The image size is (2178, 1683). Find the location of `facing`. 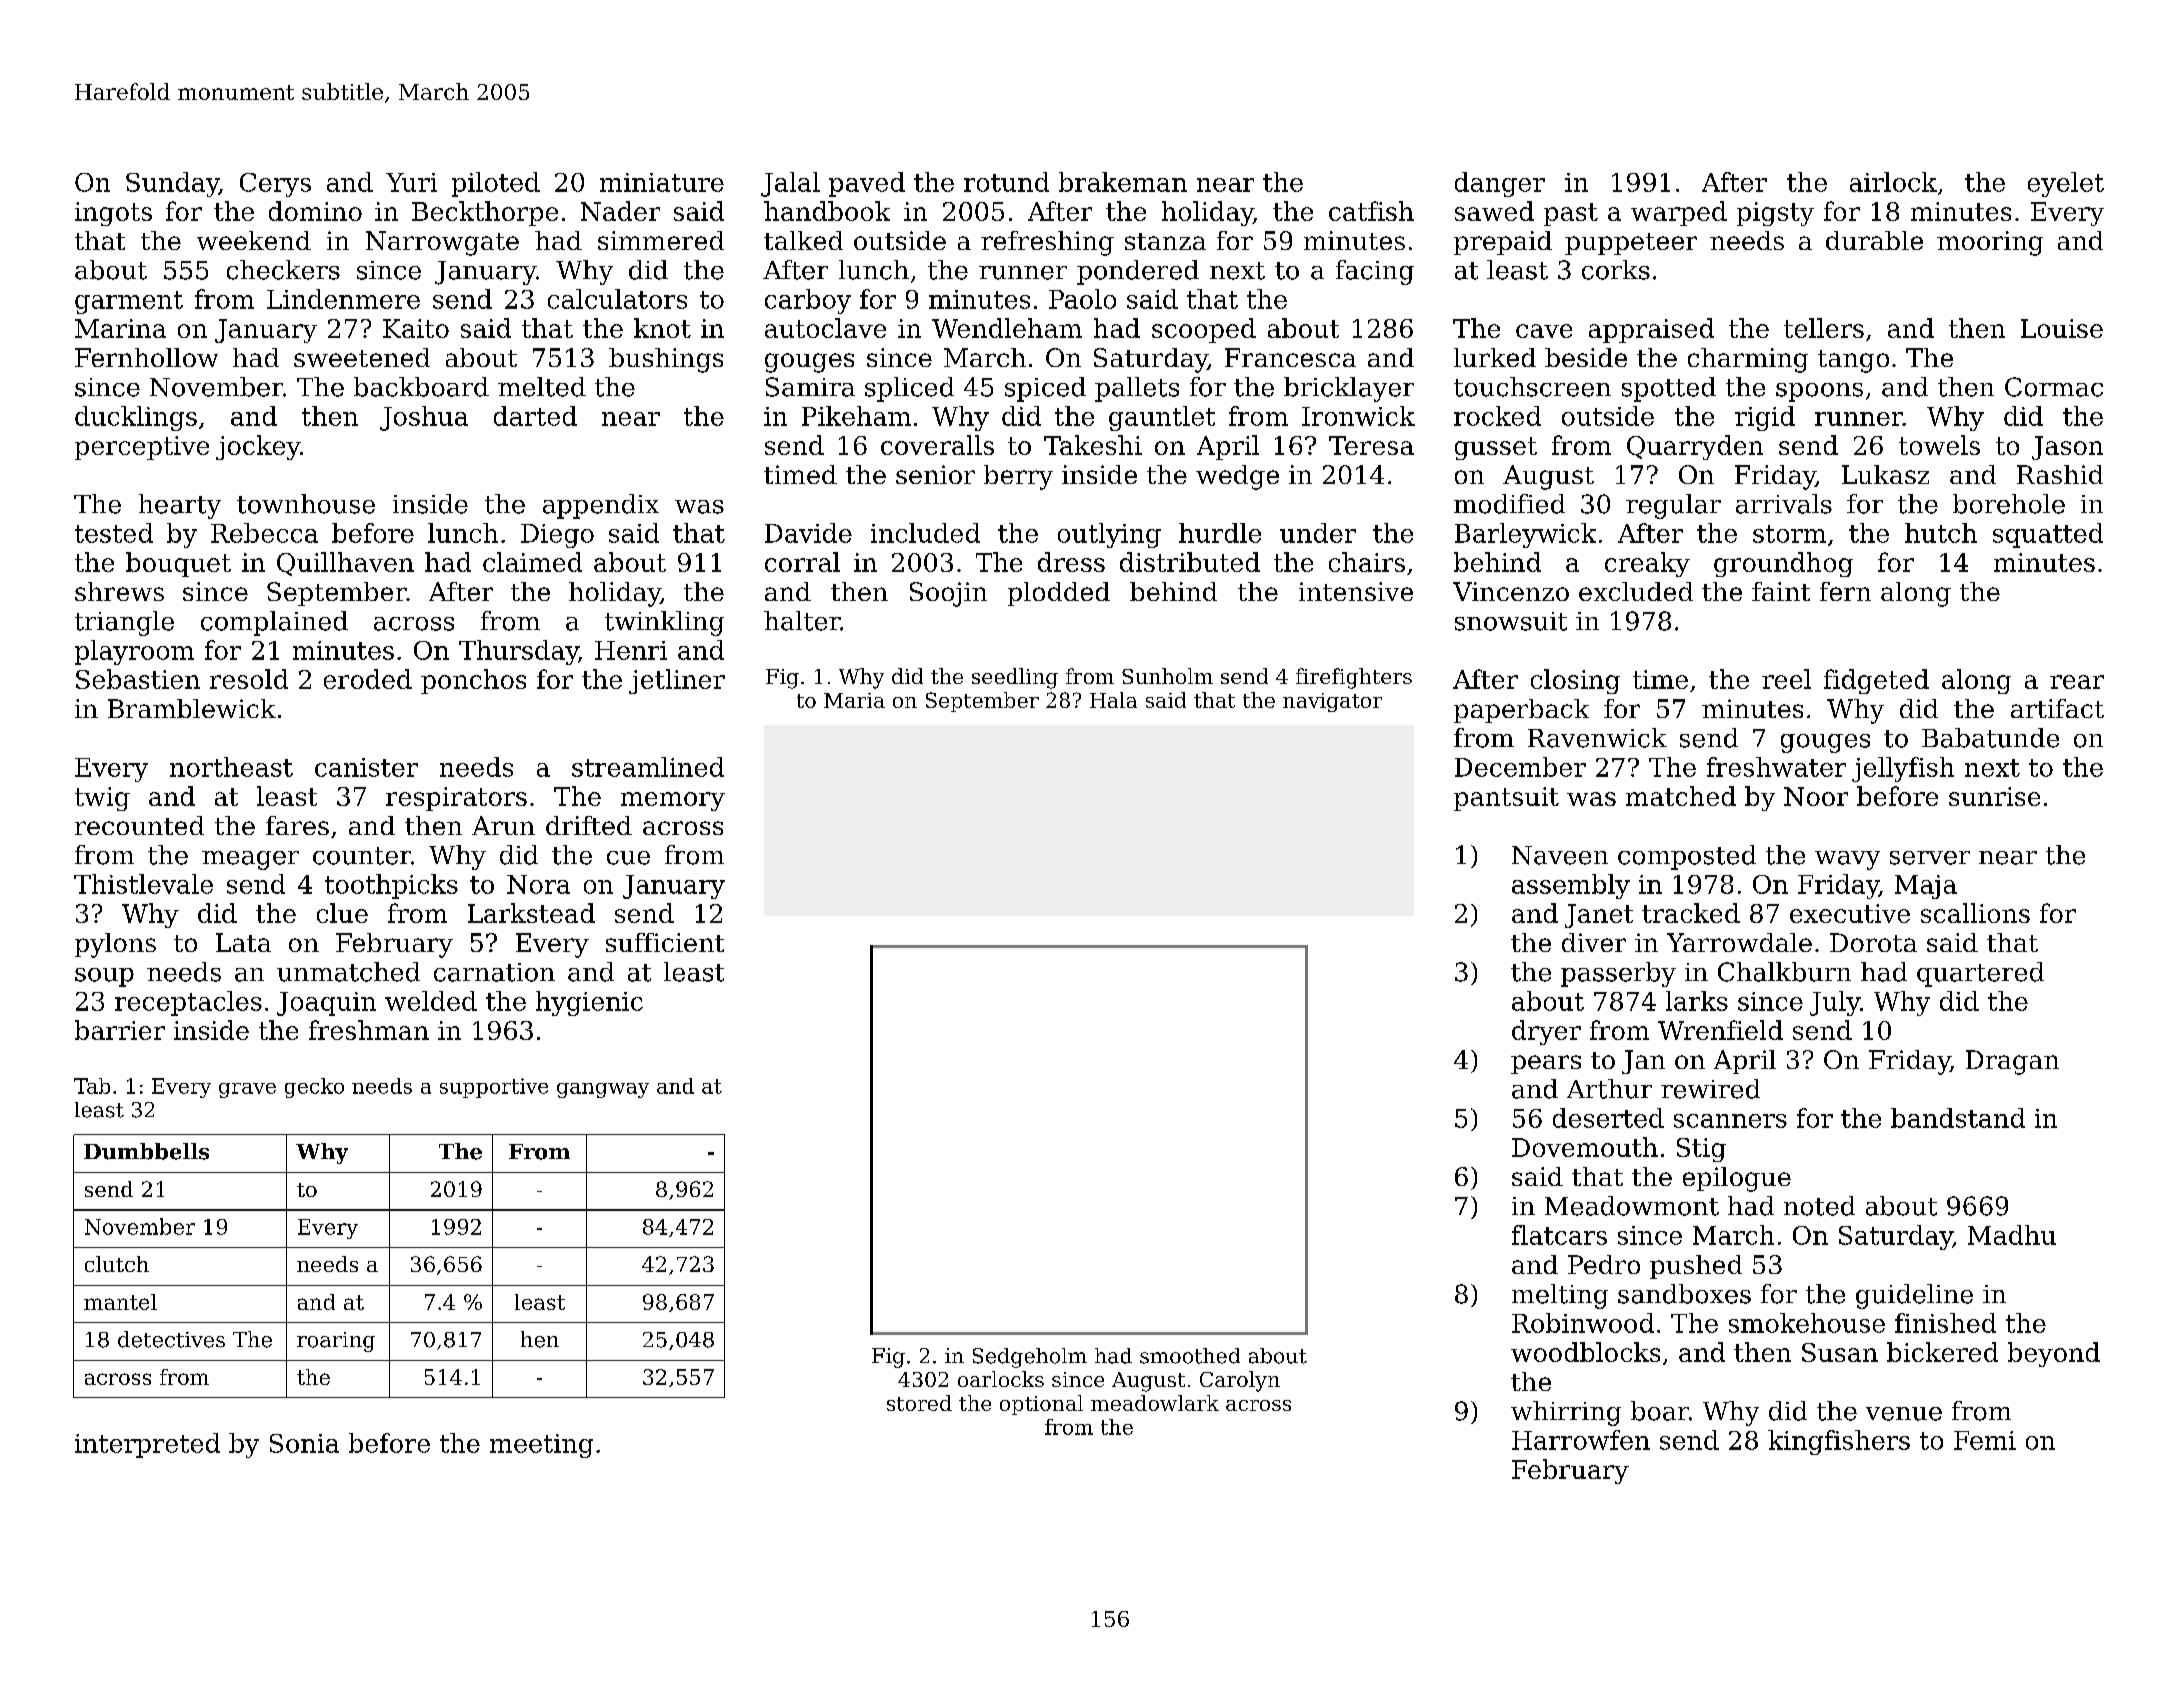

facing is located at coordinates (1375, 272).
